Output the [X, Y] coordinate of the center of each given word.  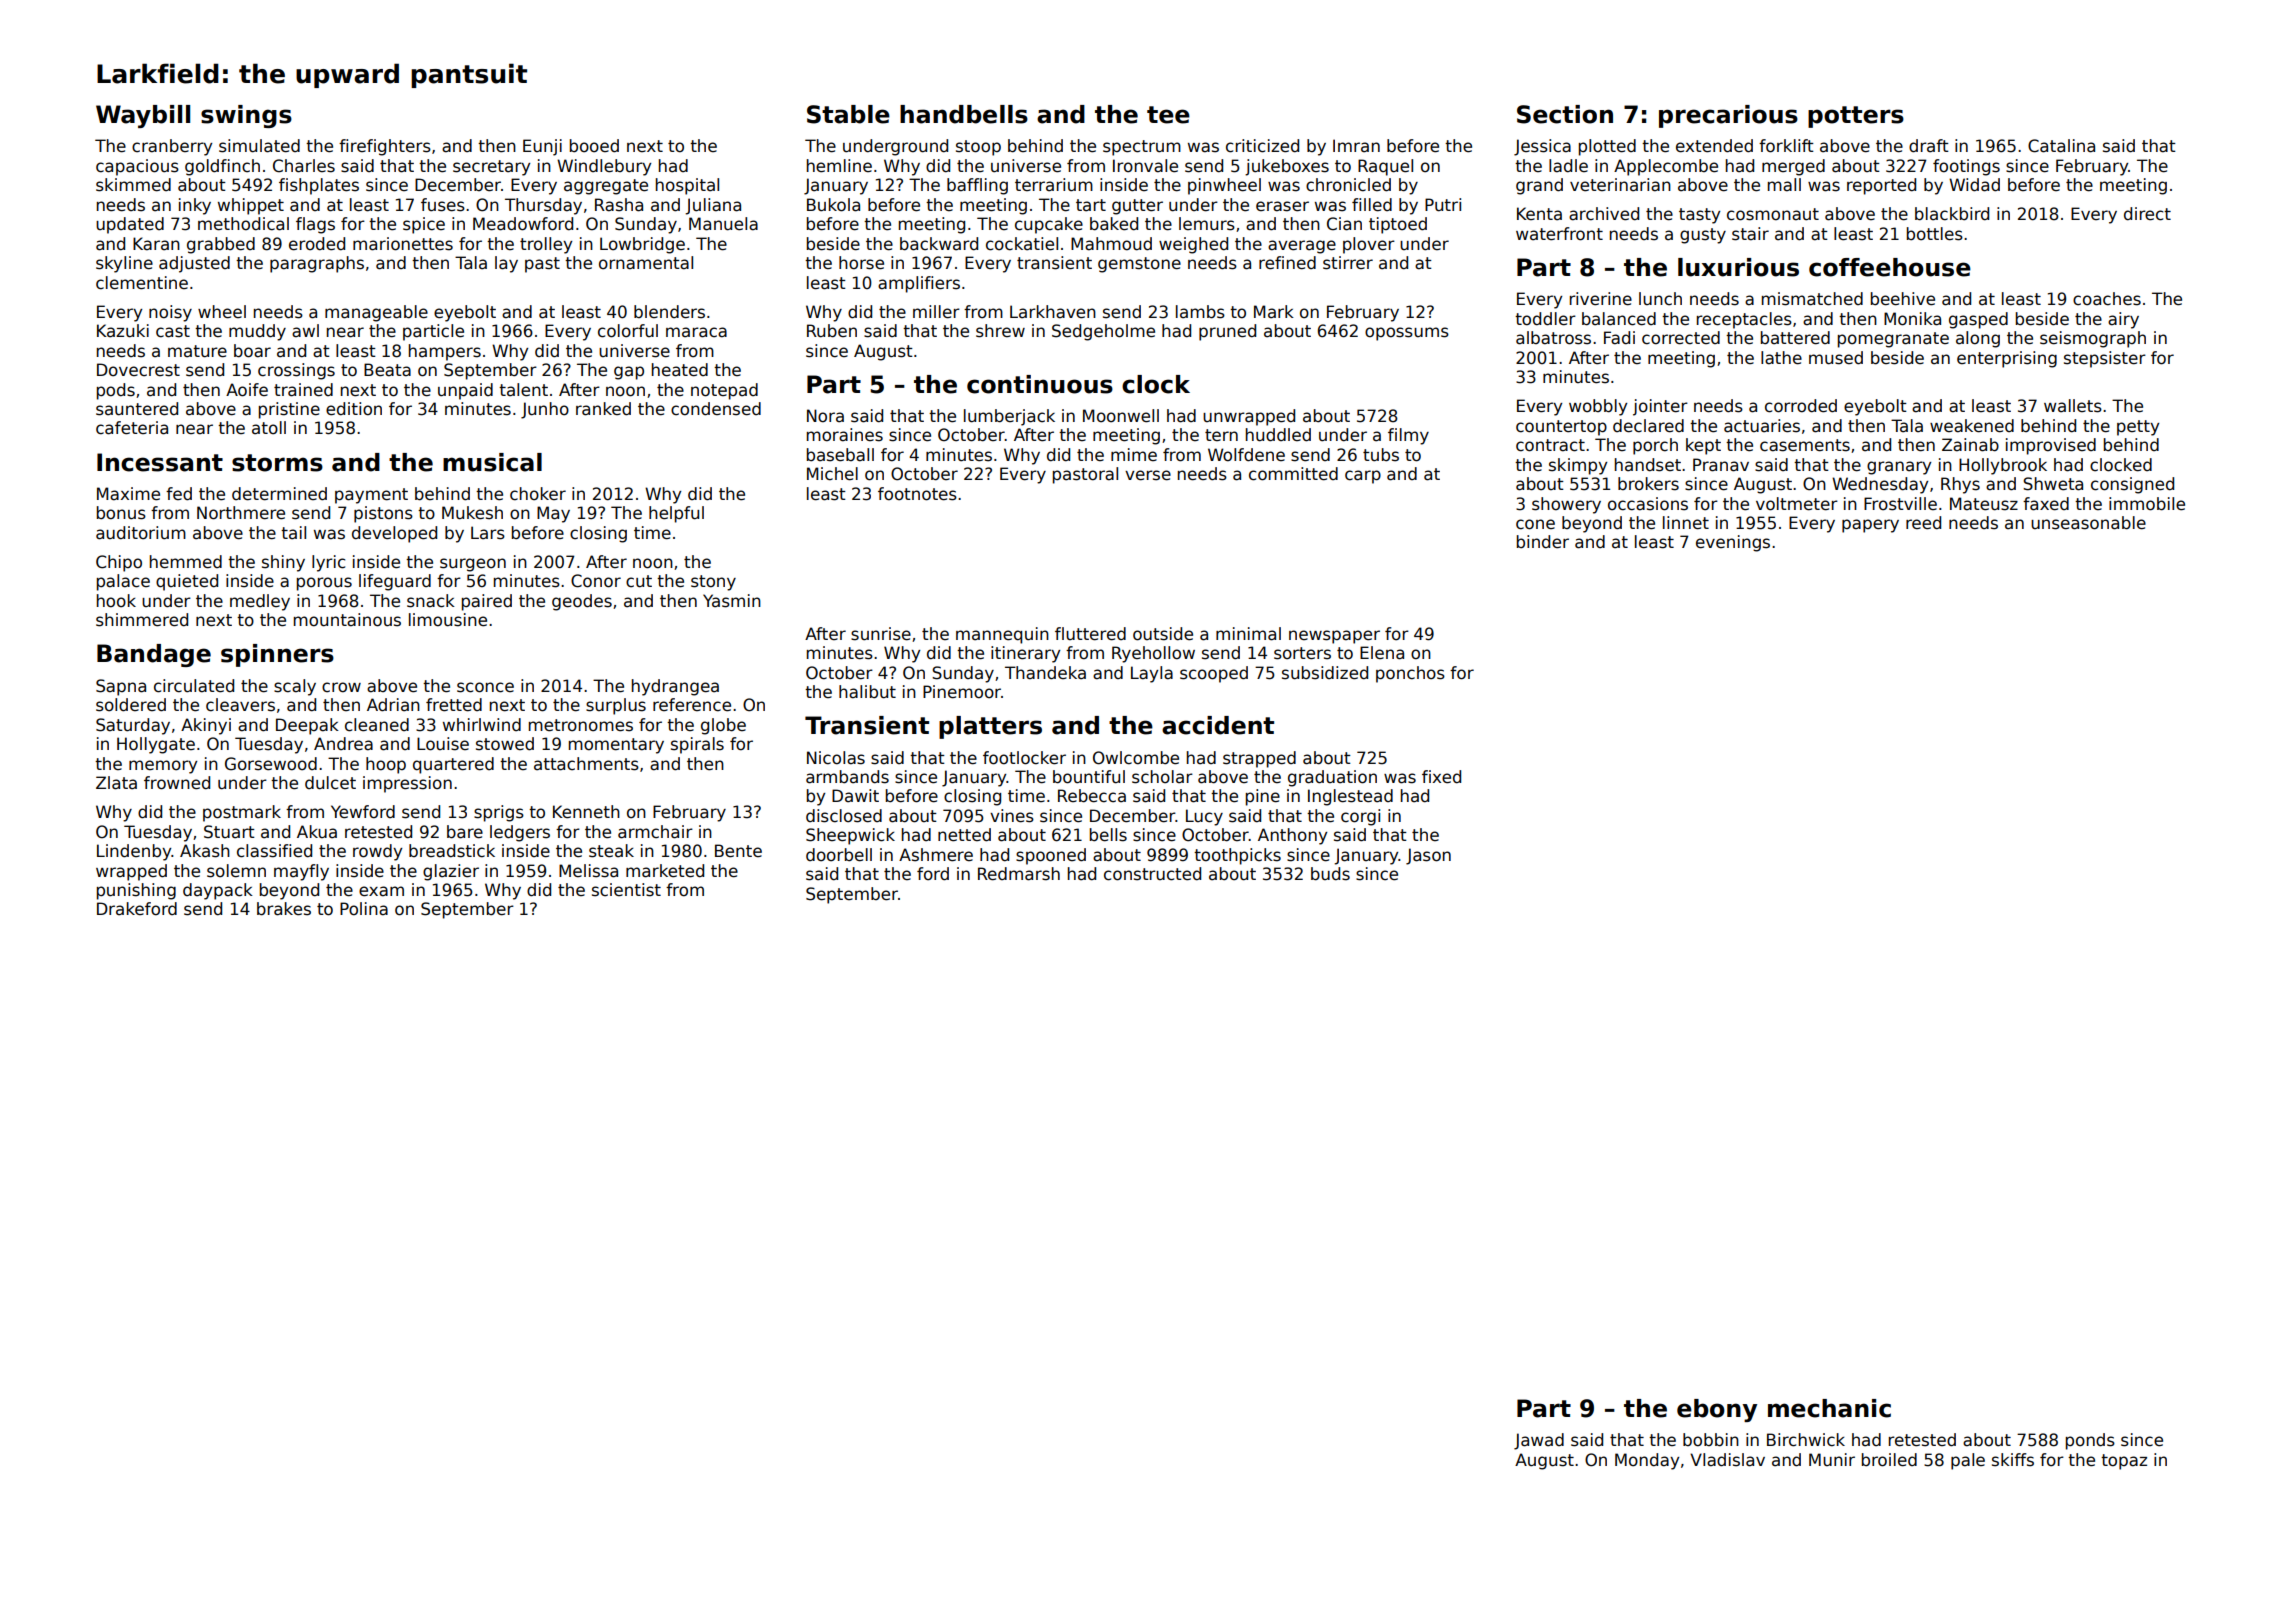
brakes [284, 909]
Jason [1428, 856]
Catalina [2061, 146]
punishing [136, 891]
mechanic [1829, 1408]
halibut [867, 692]
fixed [1441, 777]
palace [123, 582]
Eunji [542, 147]
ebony [1717, 1410]
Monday [1647, 1461]
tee [1168, 115]
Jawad [1539, 1441]
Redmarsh [1019, 874]
